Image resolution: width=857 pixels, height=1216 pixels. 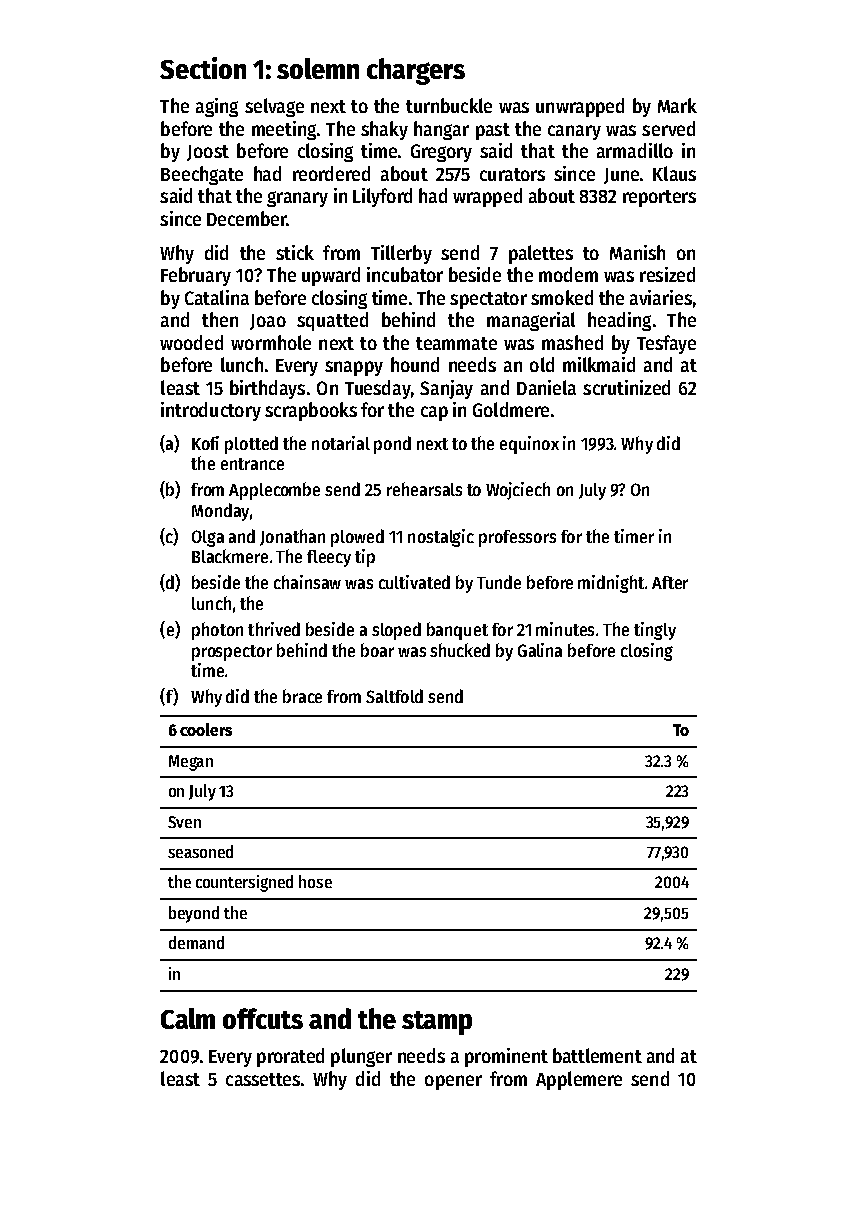 What do you see at coordinates (493, 131) in the screenshot?
I see `past` at bounding box center [493, 131].
